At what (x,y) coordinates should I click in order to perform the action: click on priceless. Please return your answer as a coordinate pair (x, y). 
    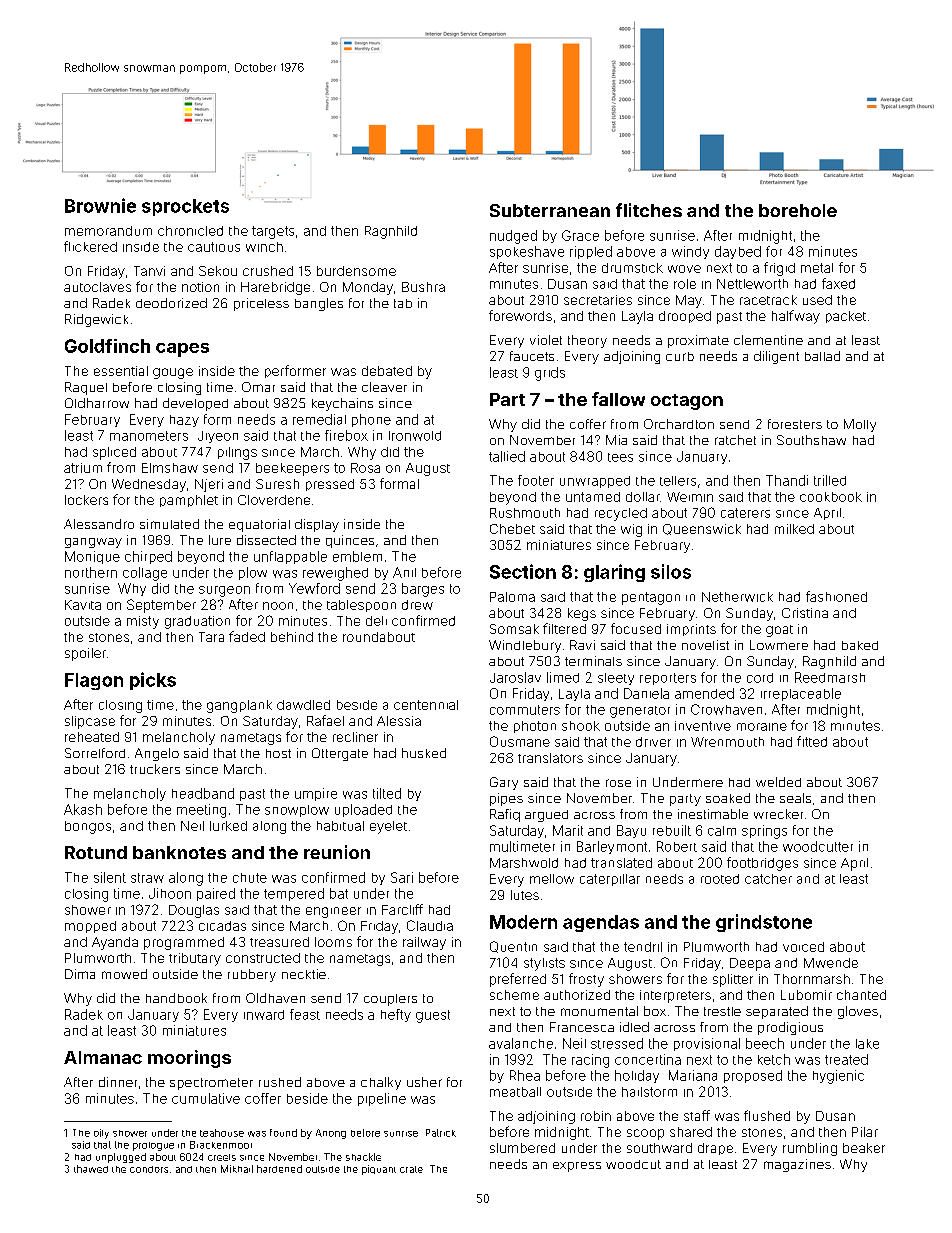
    Looking at the image, I should click on (261, 304).
